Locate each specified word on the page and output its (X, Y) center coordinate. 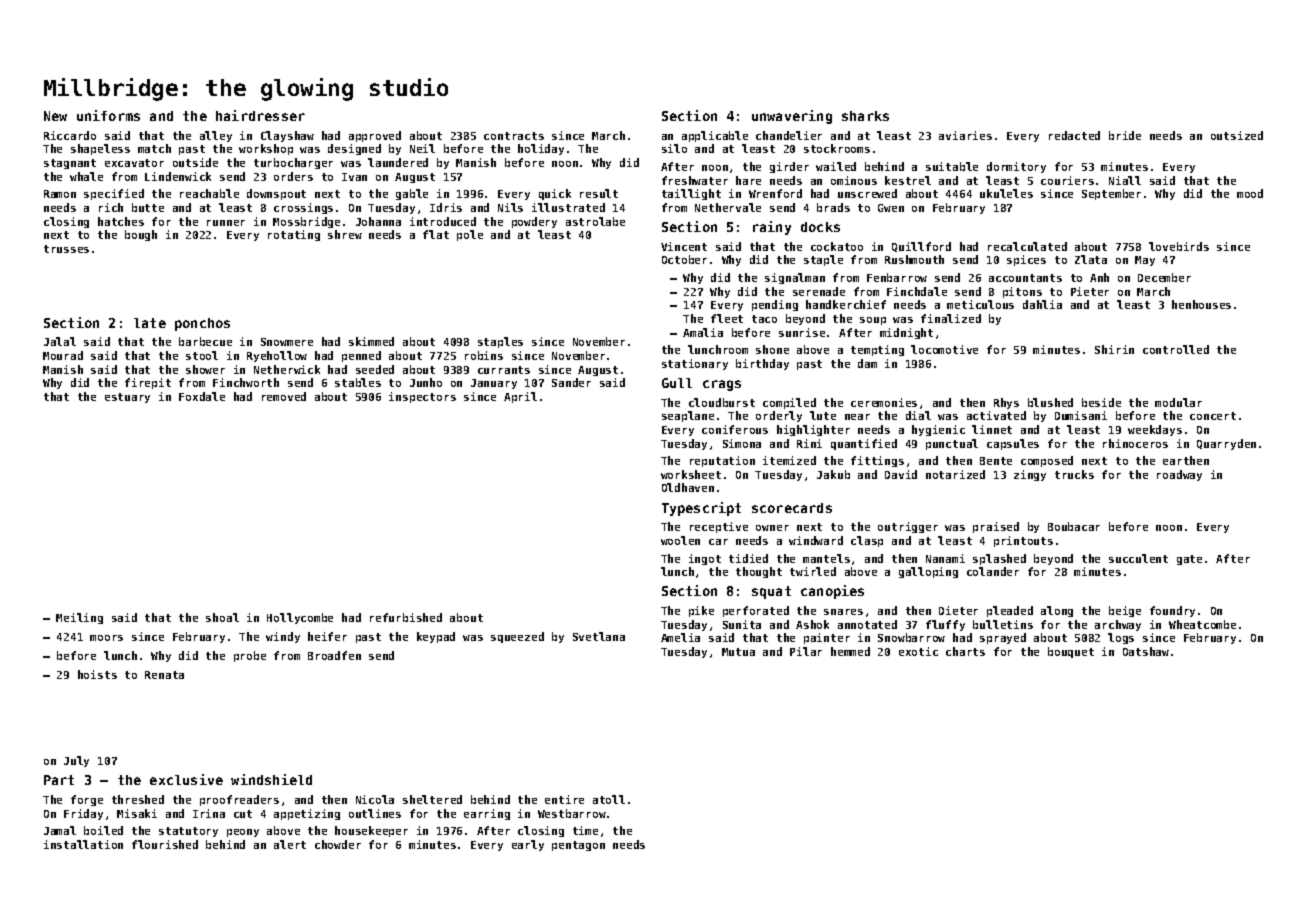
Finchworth (246, 382)
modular (1178, 402)
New (55, 116)
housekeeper (371, 831)
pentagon (578, 846)
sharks (865, 116)
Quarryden (1226, 444)
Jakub (833, 474)
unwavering (792, 117)
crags (722, 385)
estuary (127, 398)
